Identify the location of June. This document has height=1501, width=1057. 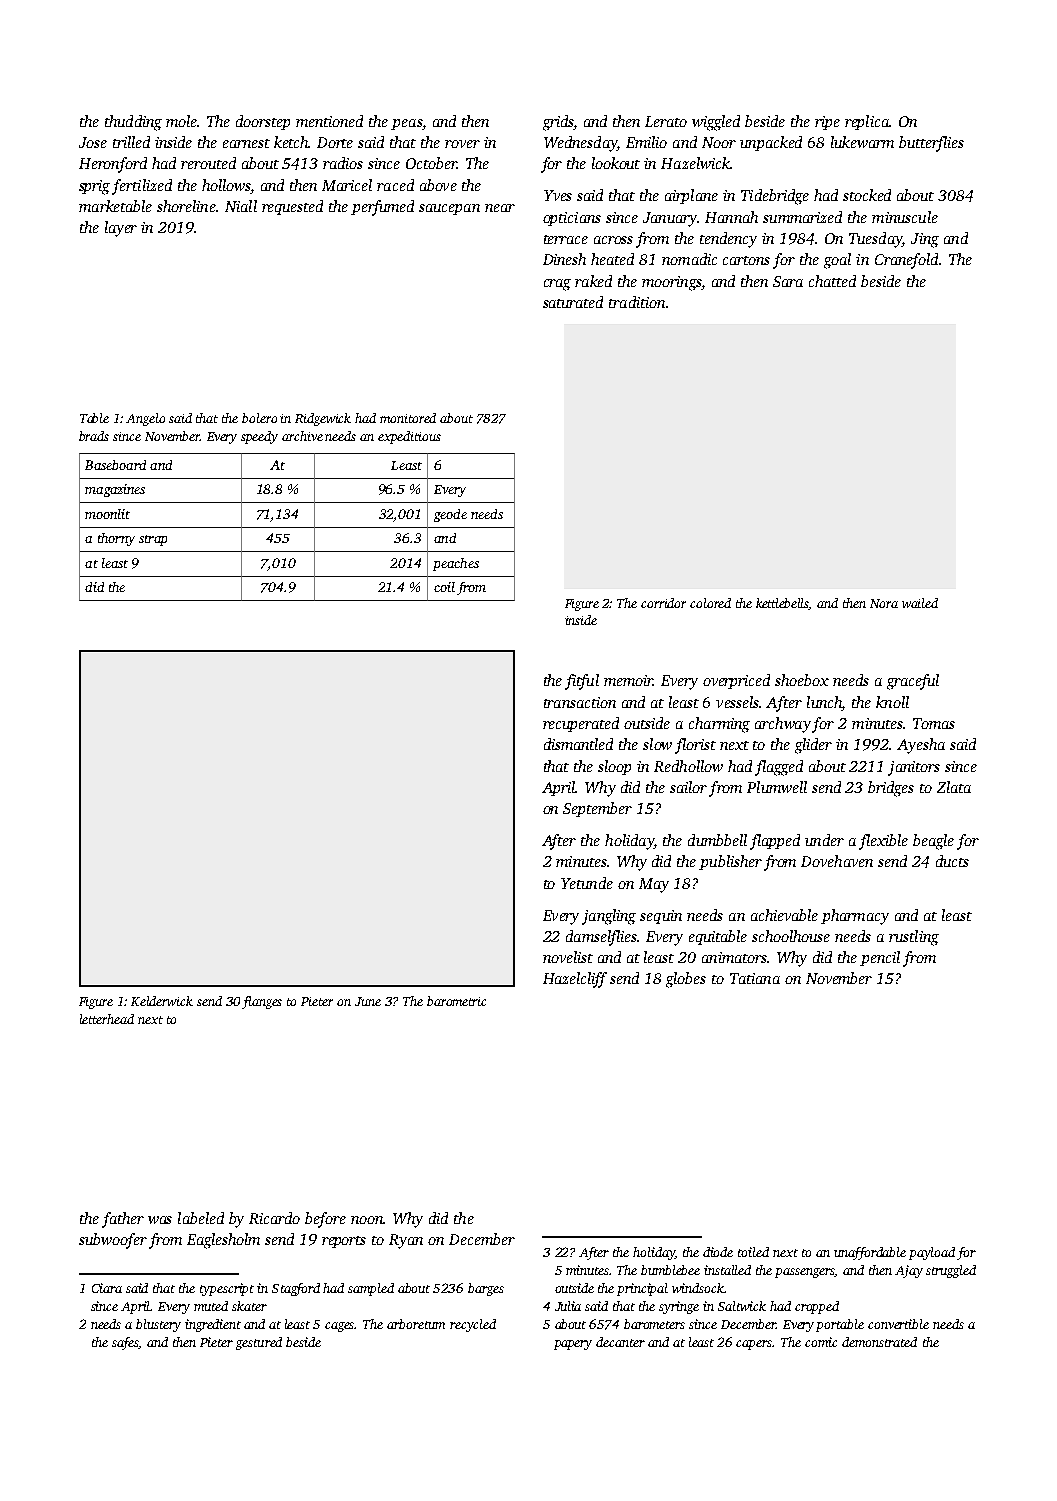
(368, 1001).
